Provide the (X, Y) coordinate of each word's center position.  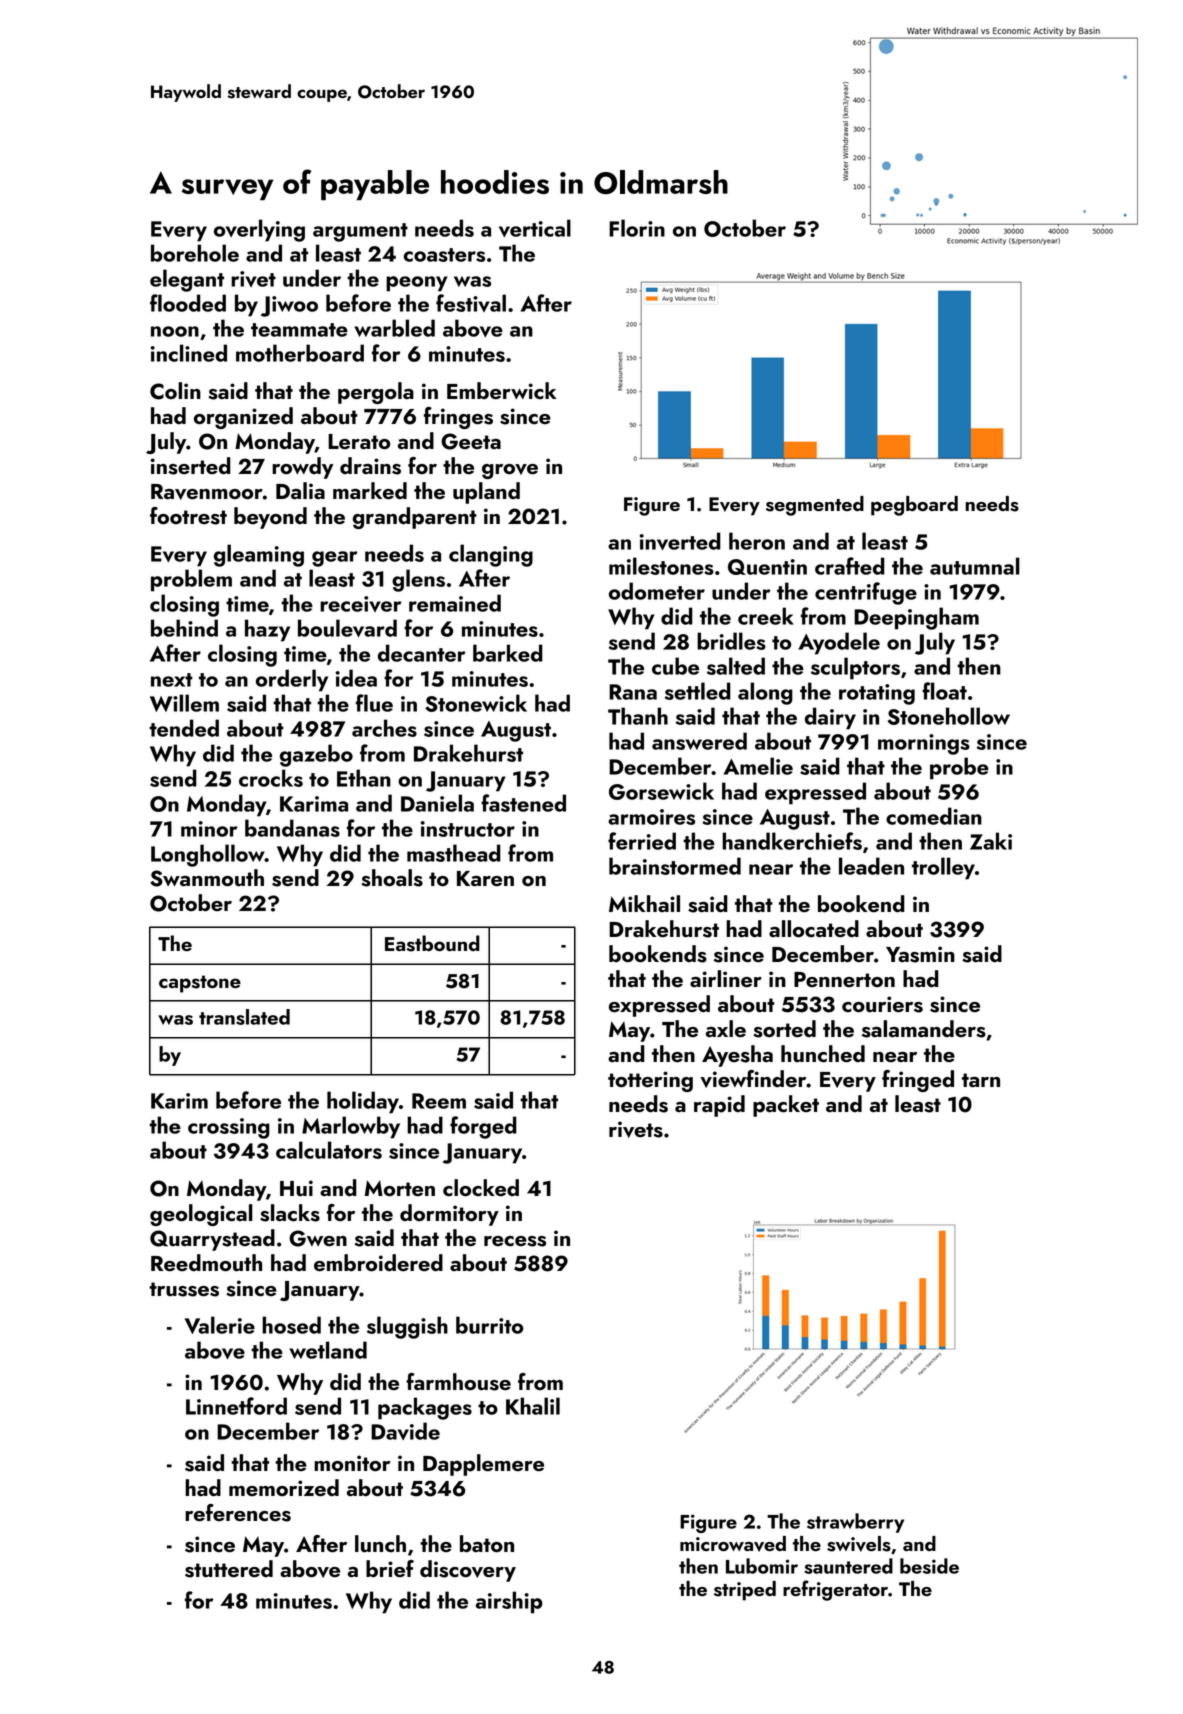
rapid (719, 1106)
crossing (229, 1128)
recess (515, 1241)
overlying (259, 230)
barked (508, 653)
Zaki (991, 841)
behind (184, 628)
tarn (981, 1080)
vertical (535, 228)
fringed (918, 1081)
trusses (184, 1289)
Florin (637, 228)
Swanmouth (207, 878)
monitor (352, 1463)
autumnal (975, 566)
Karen (485, 879)
